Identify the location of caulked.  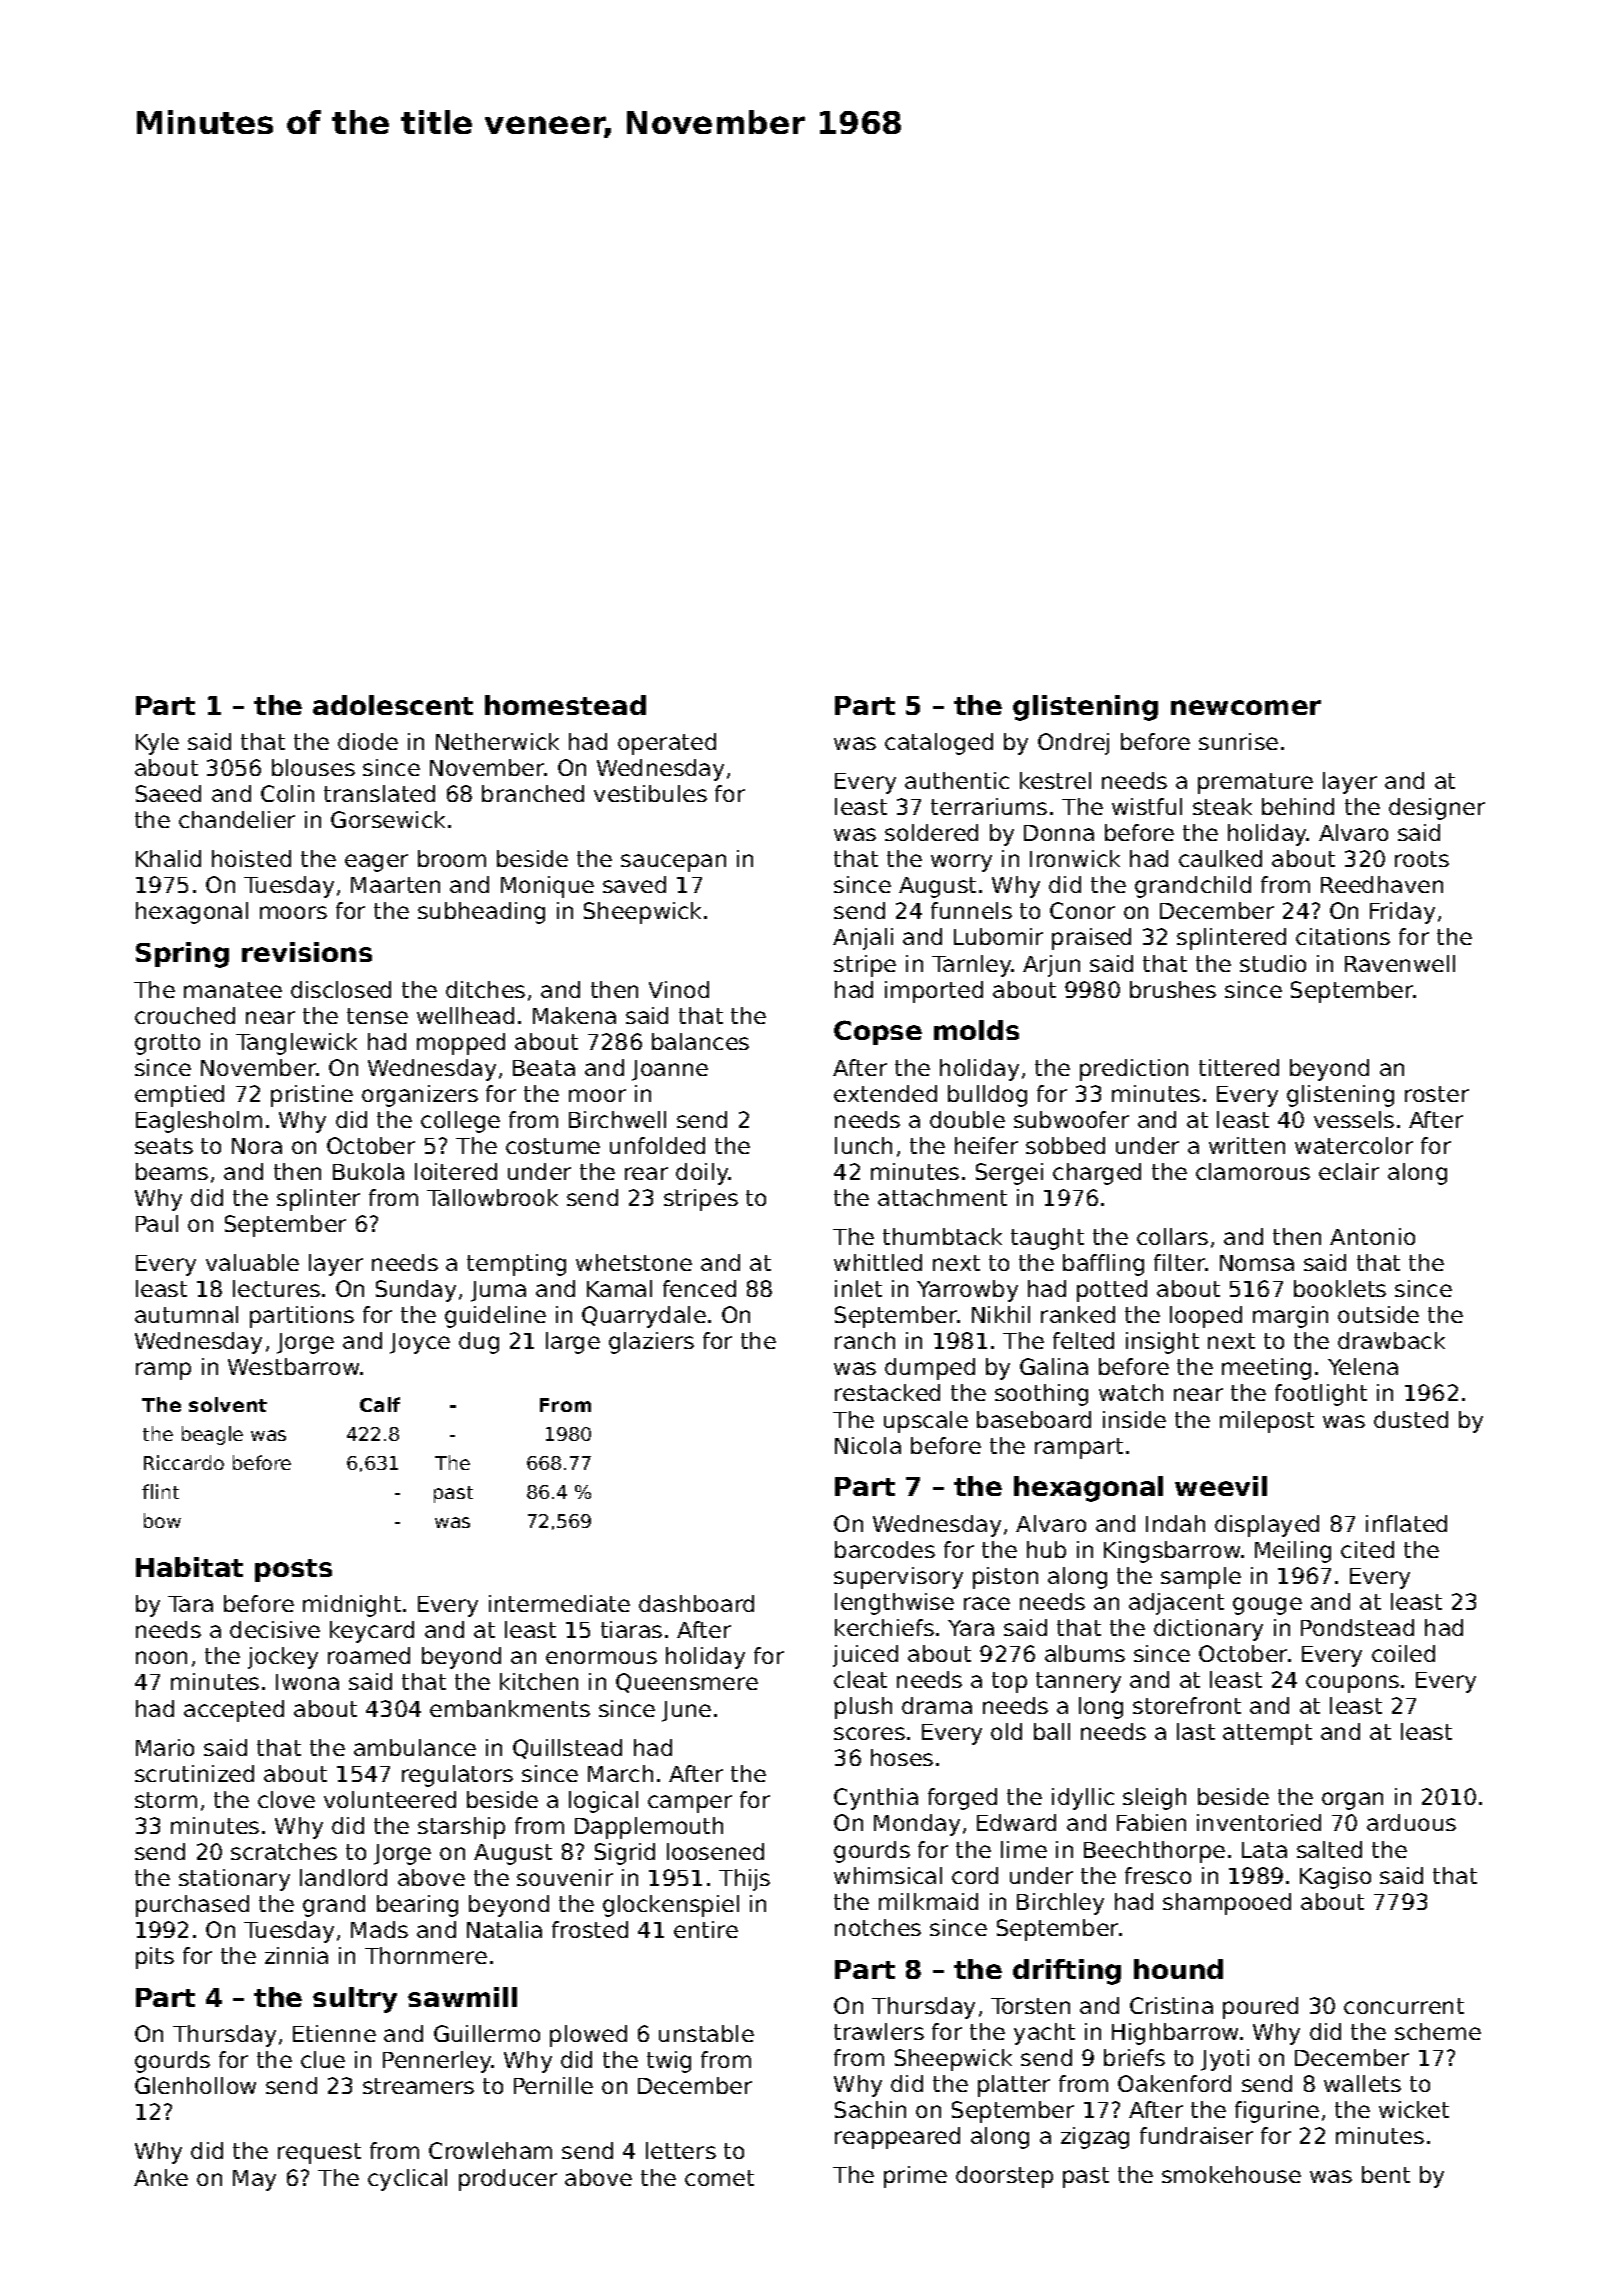
(1220, 858).
